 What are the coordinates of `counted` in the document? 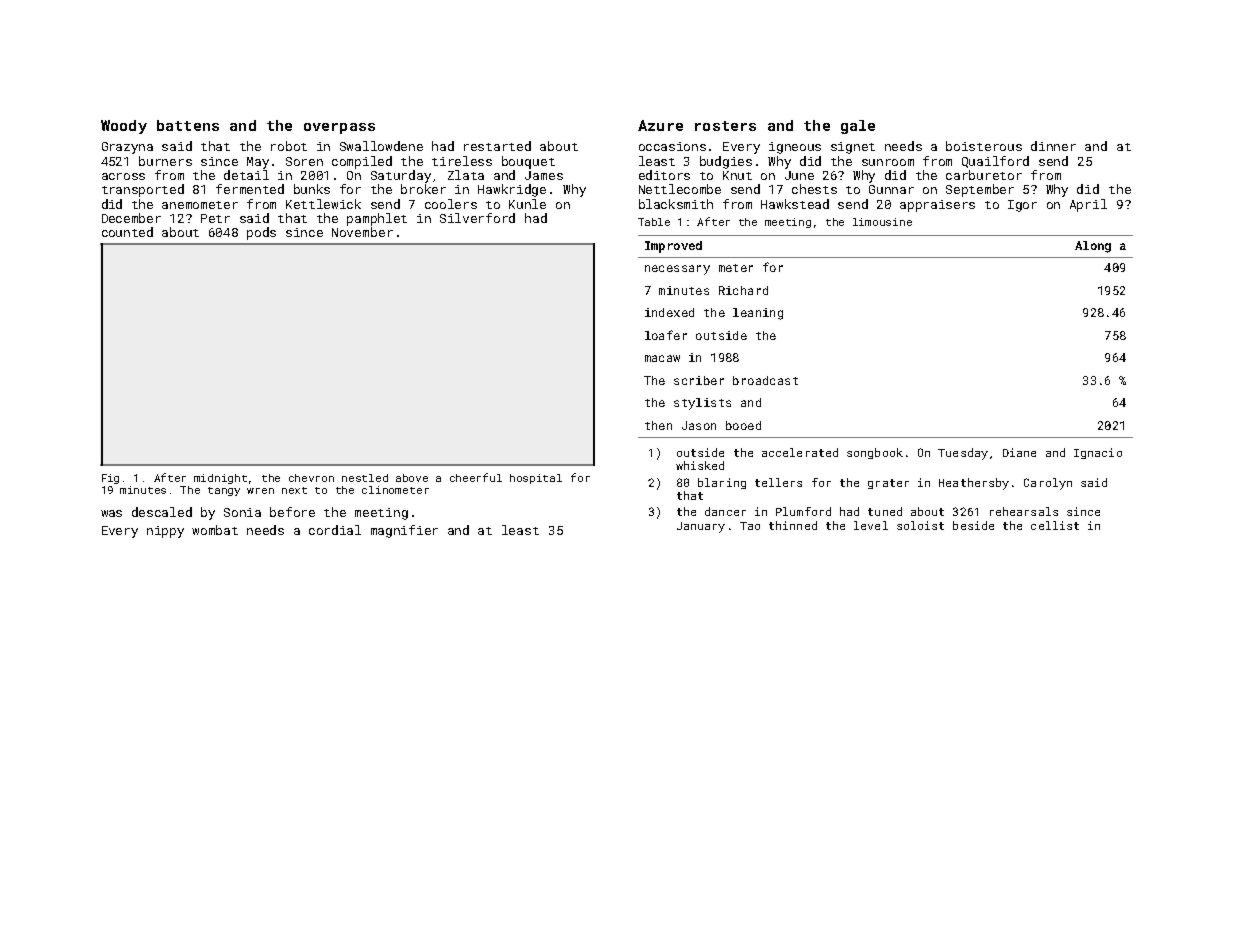 It's located at (127, 232).
